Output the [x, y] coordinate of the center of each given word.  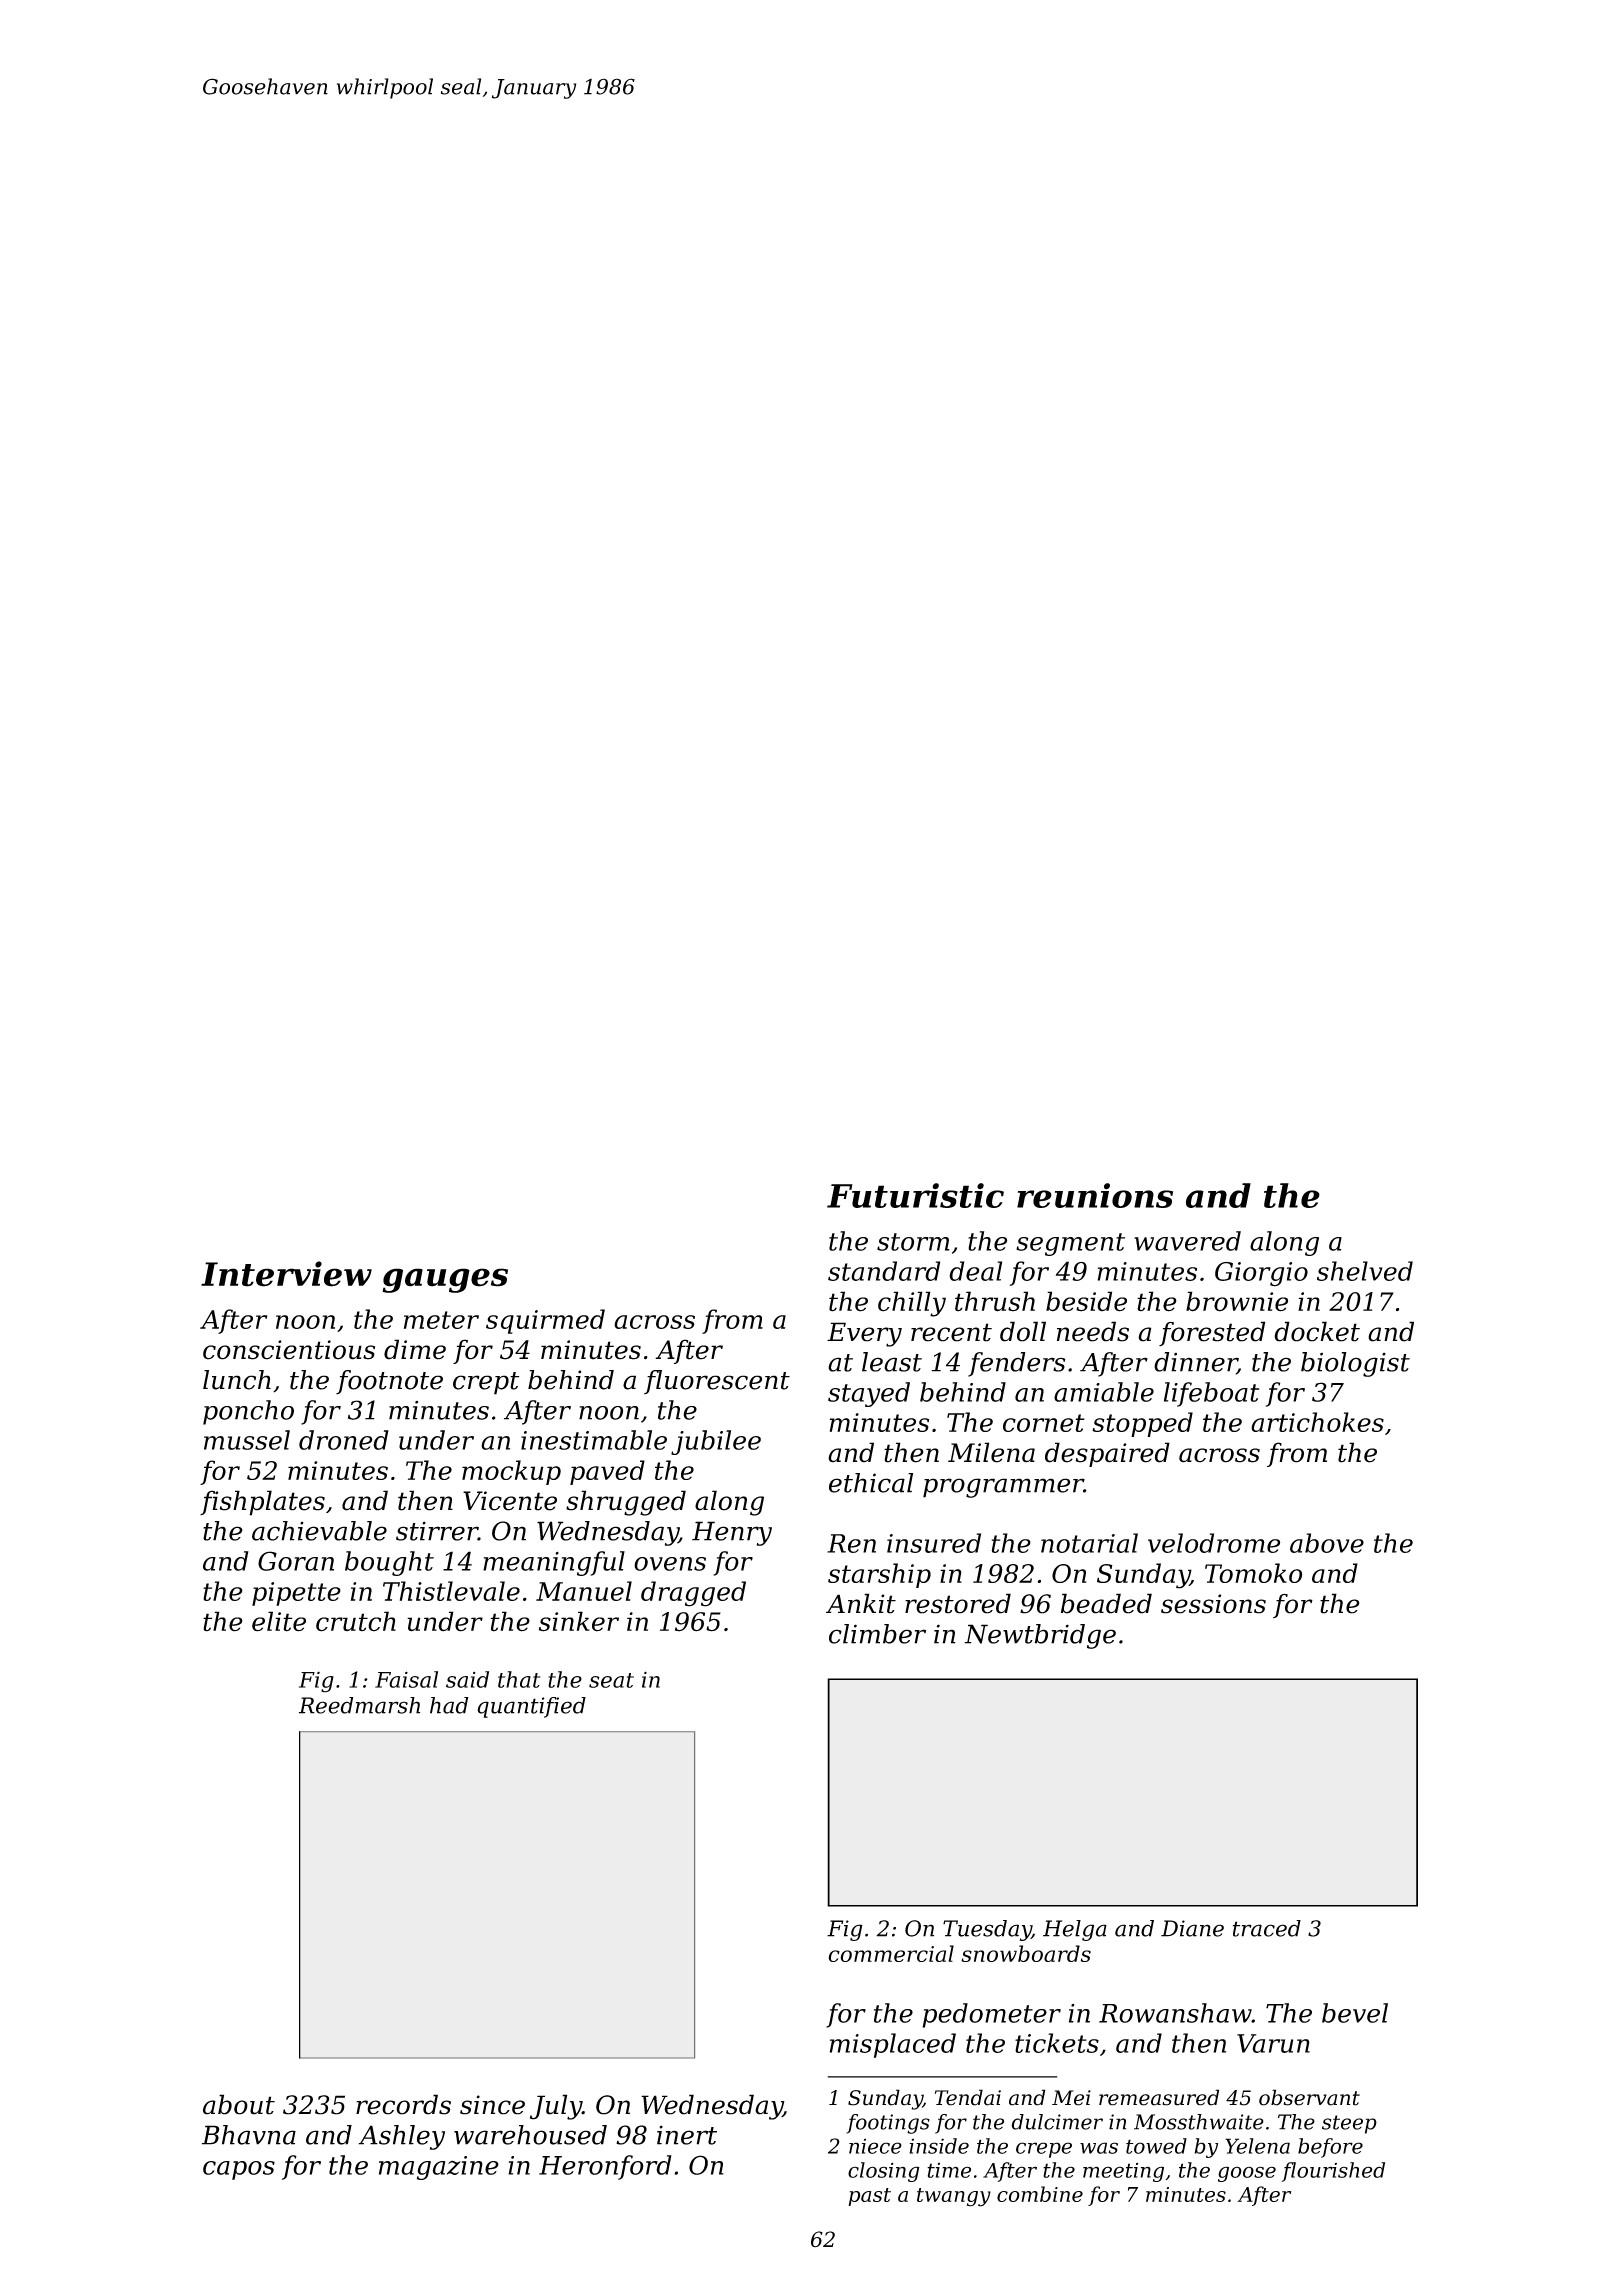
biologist [1355, 1364]
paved [607, 1472]
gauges [445, 1280]
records [403, 2104]
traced [1267, 1928]
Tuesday [987, 1930]
